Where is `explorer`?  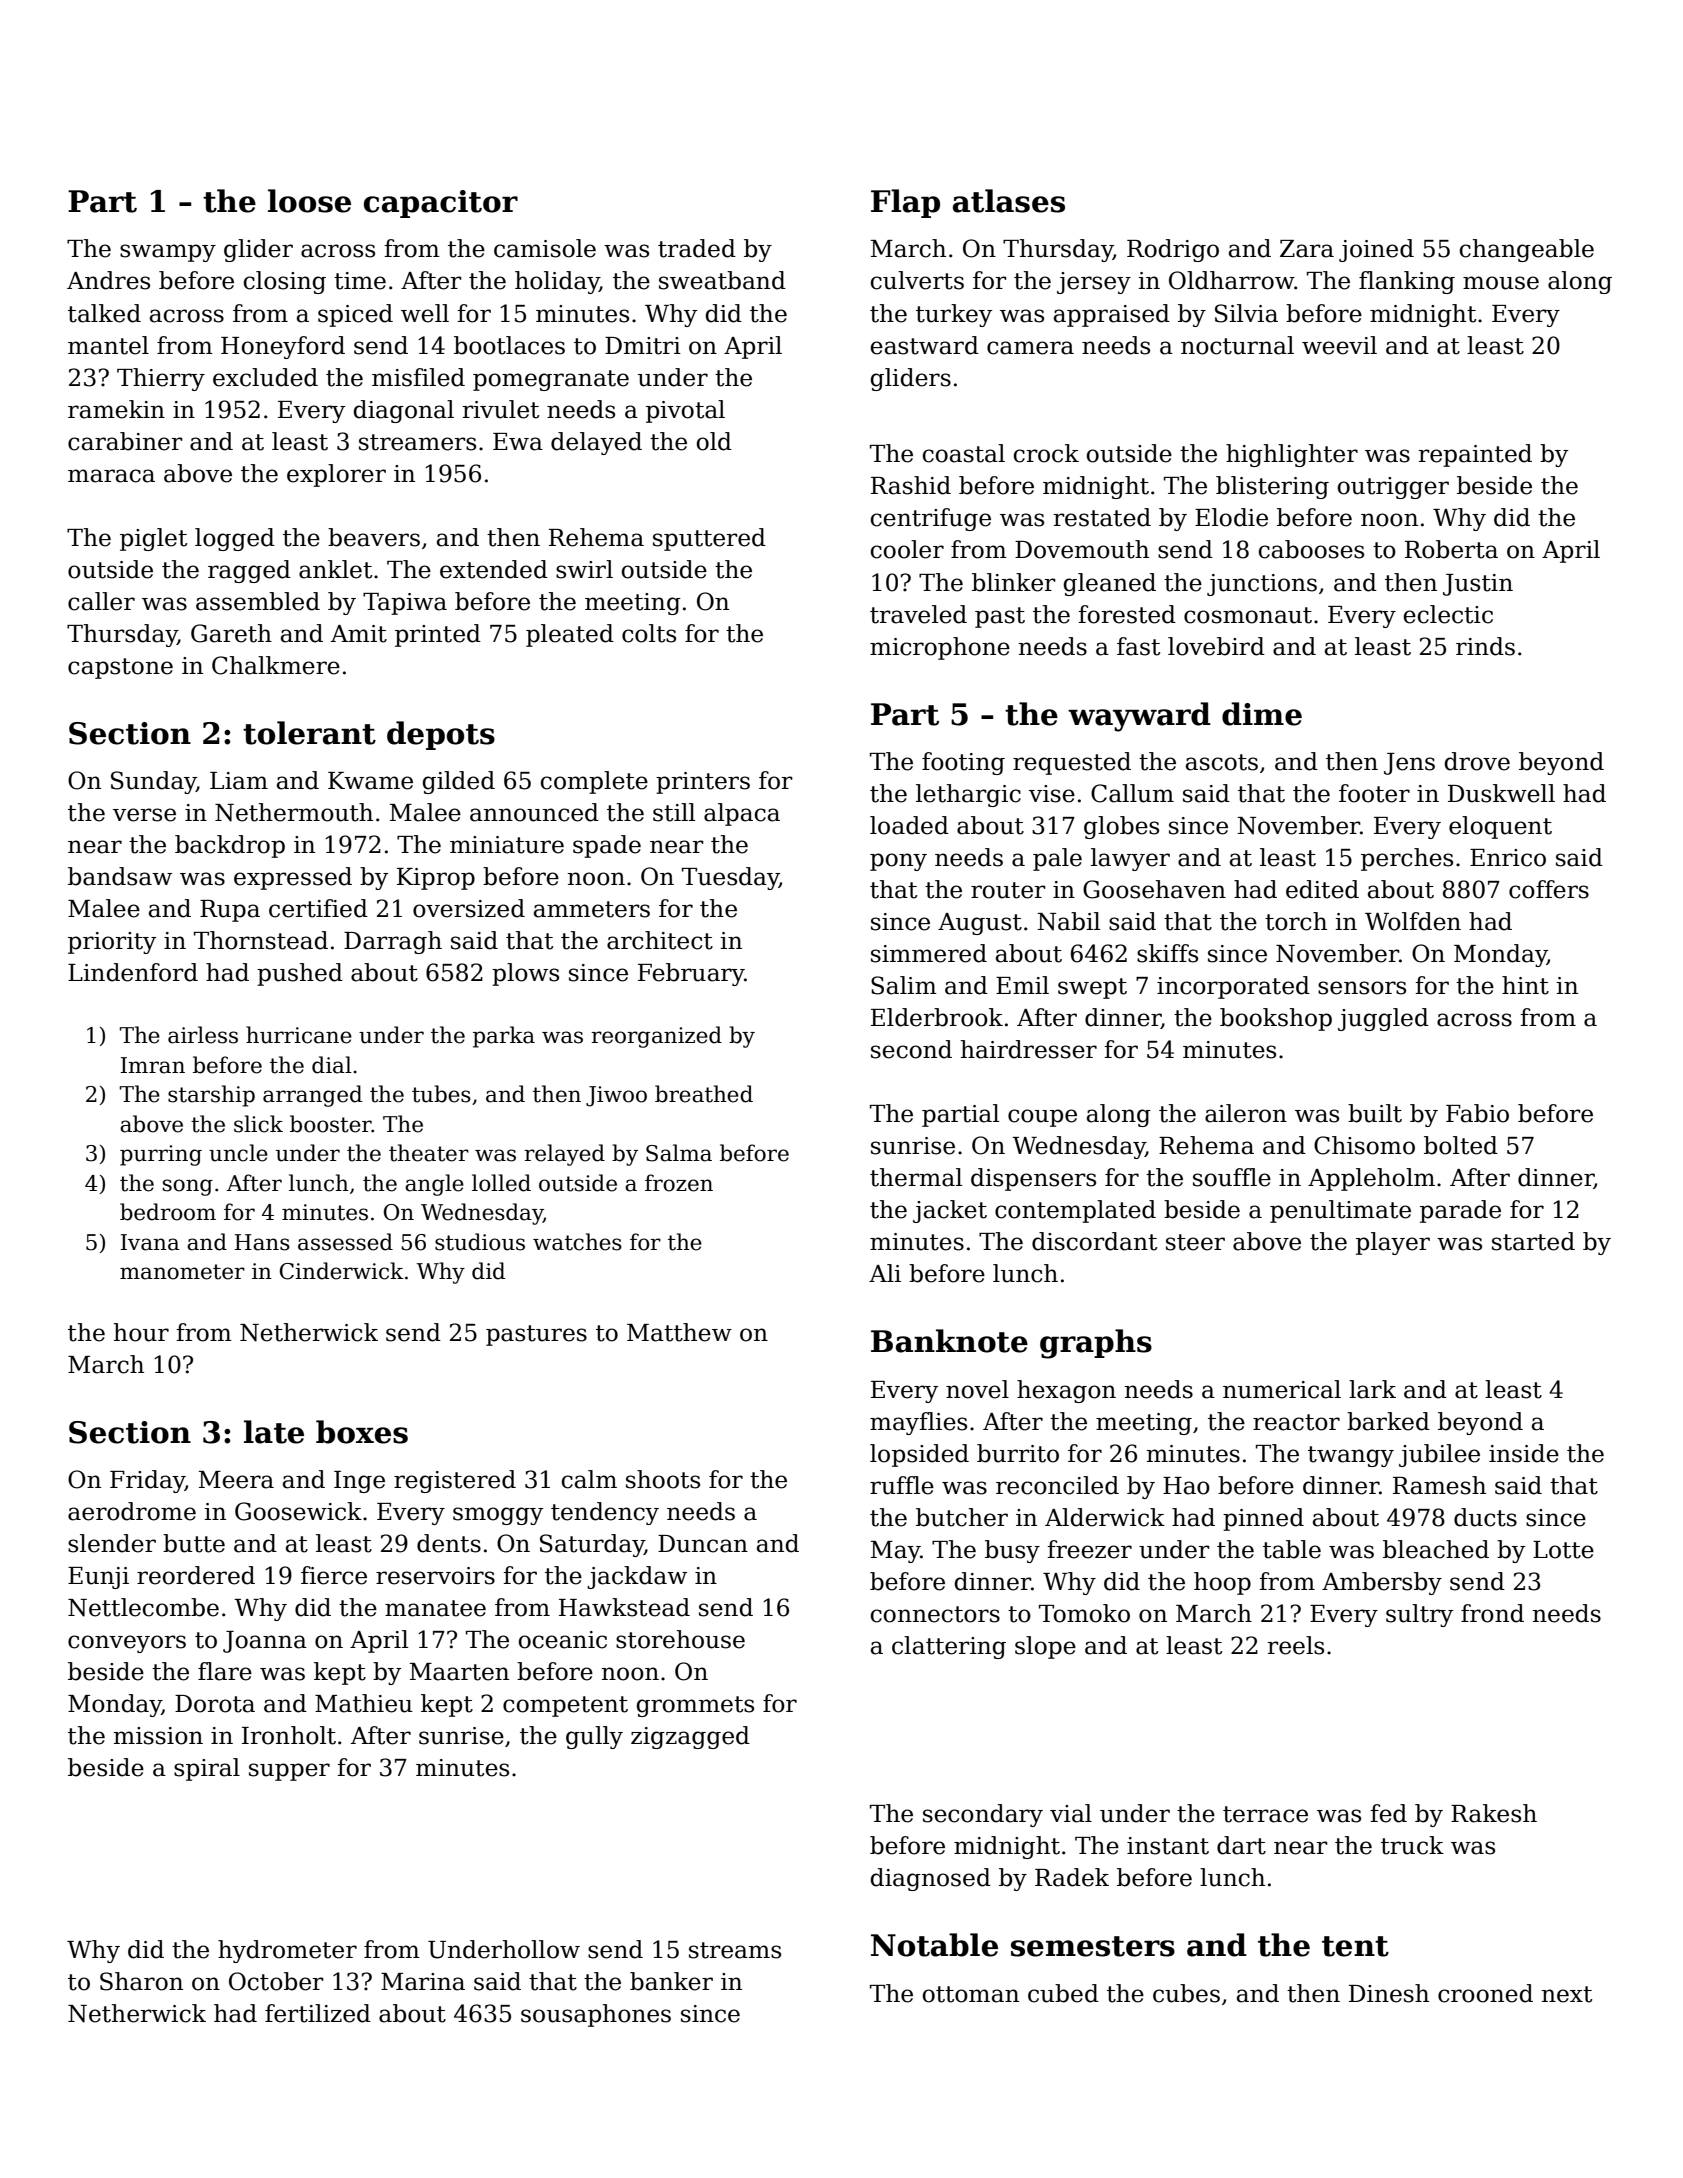
explorer is located at coordinates (336, 475).
